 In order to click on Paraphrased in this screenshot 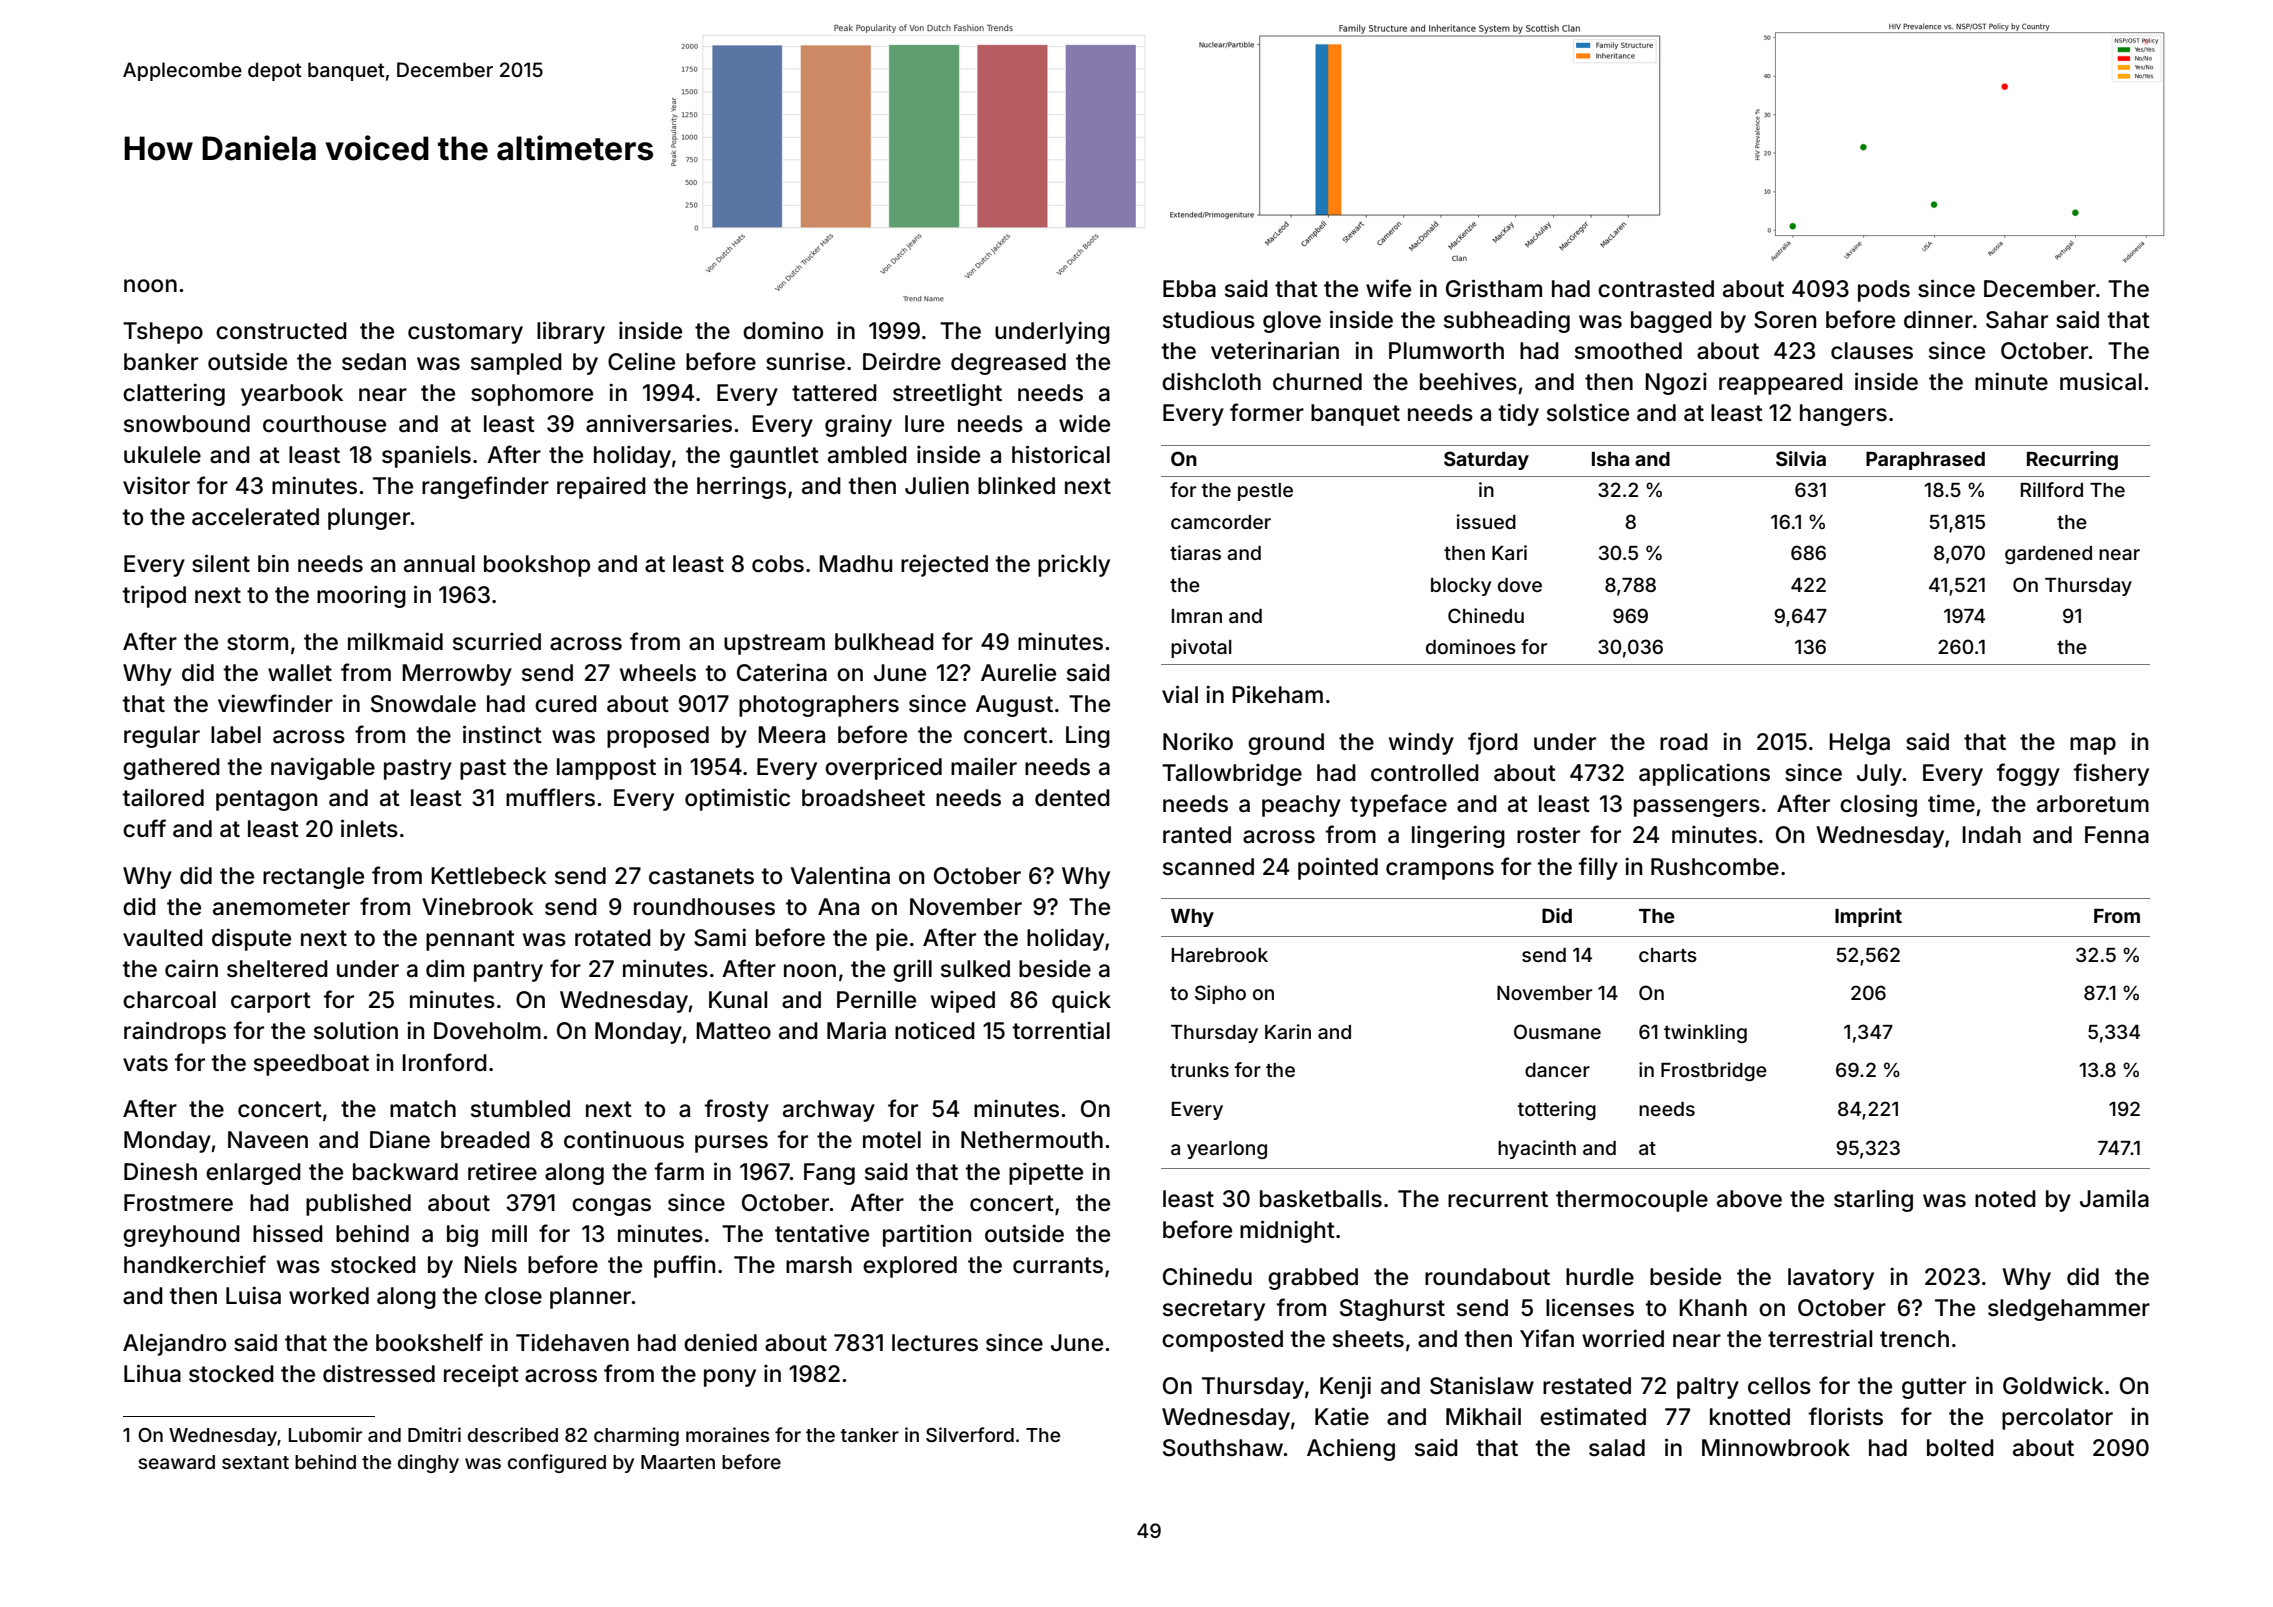, I will do `click(1925, 461)`.
